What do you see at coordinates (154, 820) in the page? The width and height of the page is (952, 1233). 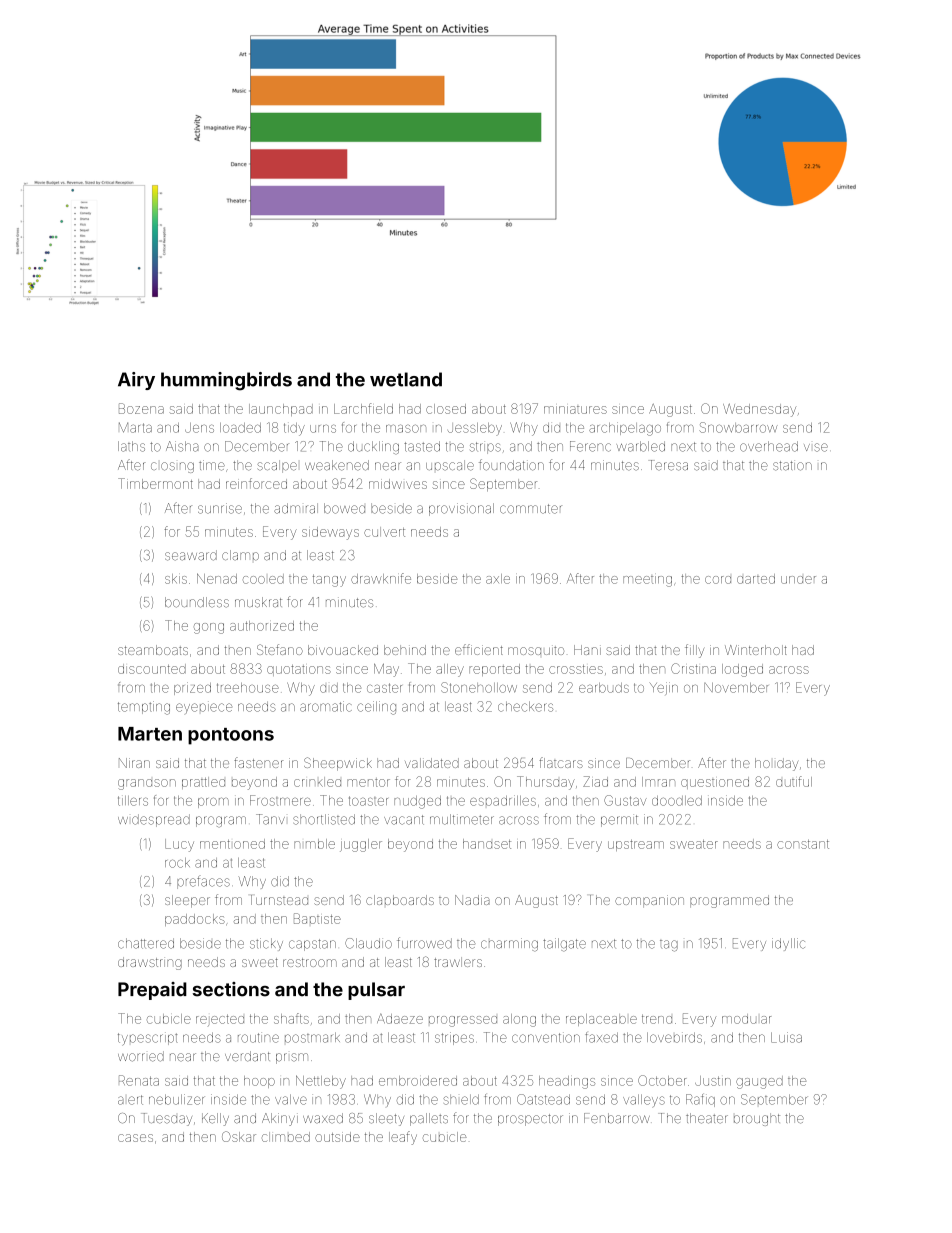 I see `widespread` at bounding box center [154, 820].
